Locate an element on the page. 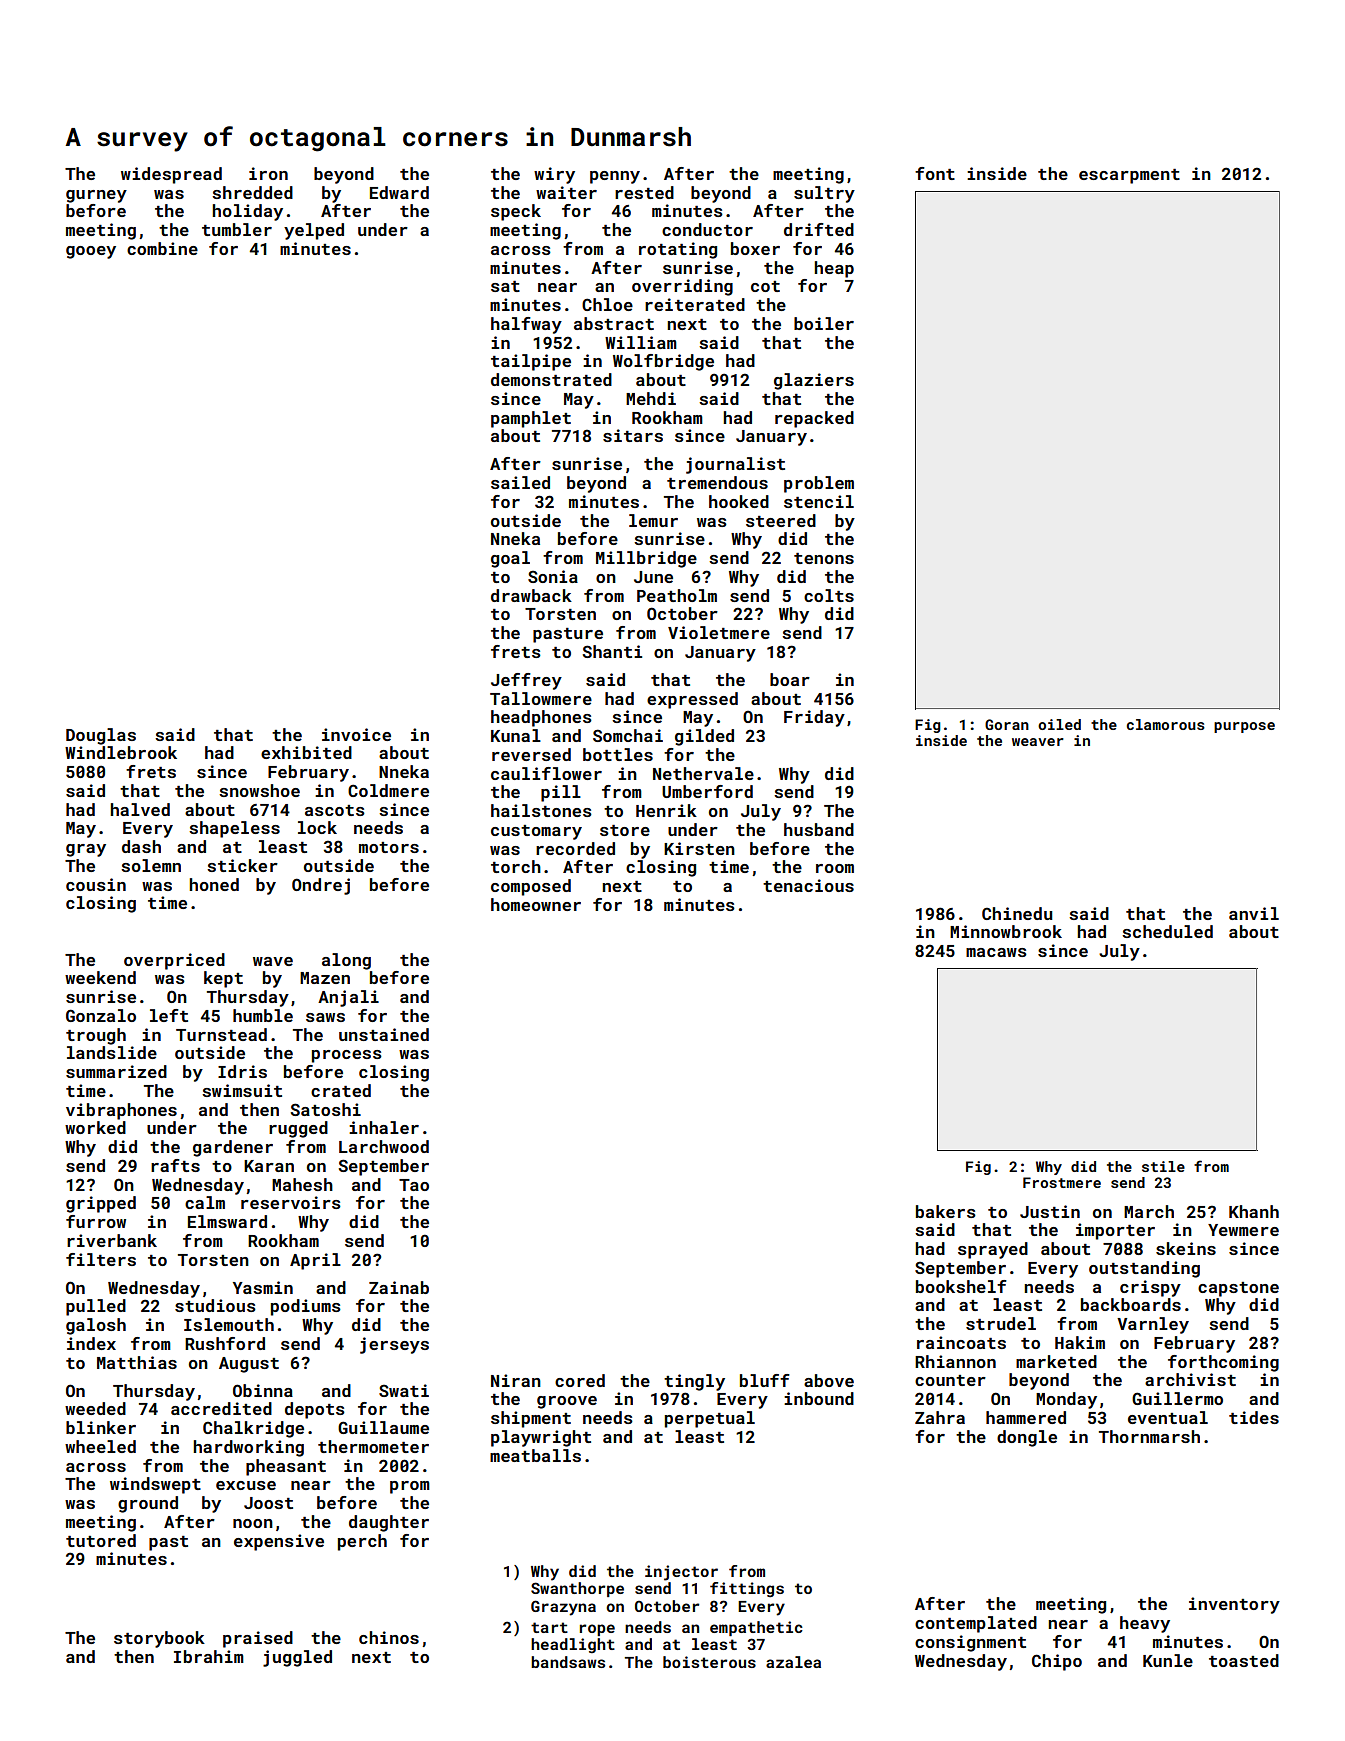 The width and height of the page is (1345, 1741). speck is located at coordinates (516, 212).
